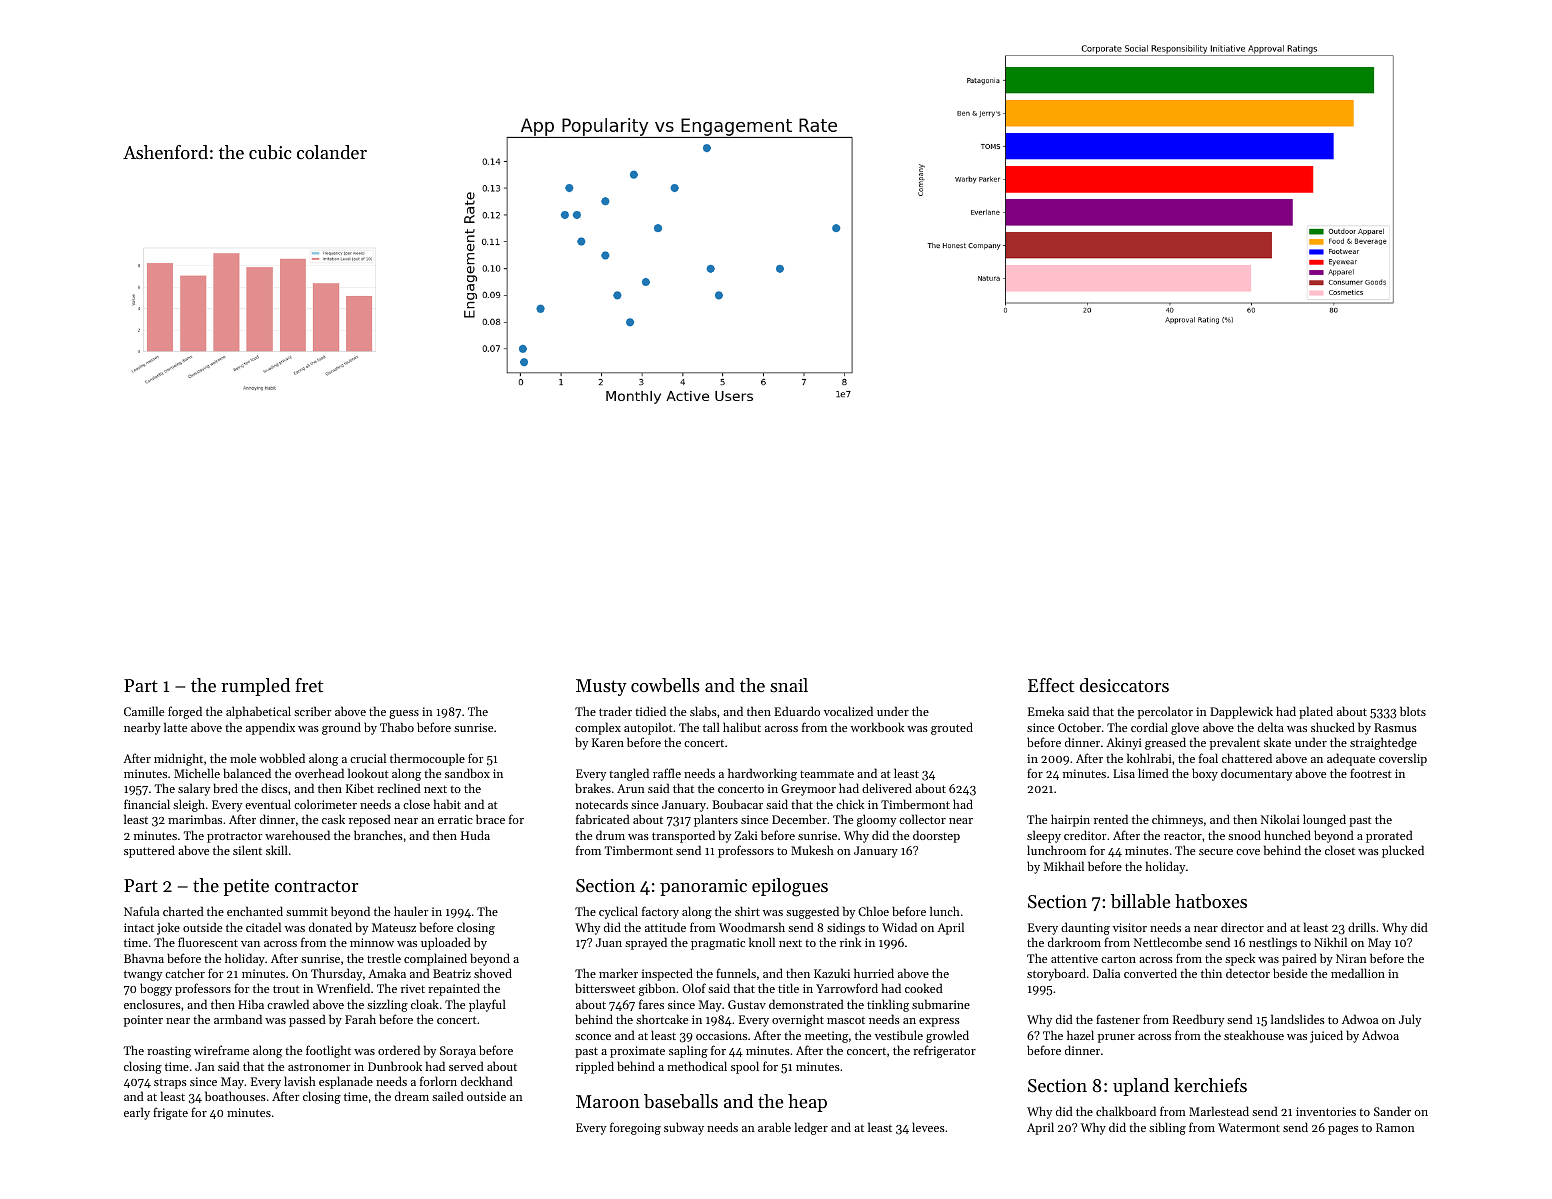 The image size is (1552, 1199). What do you see at coordinates (404, 714) in the document?
I see `guess` at bounding box center [404, 714].
